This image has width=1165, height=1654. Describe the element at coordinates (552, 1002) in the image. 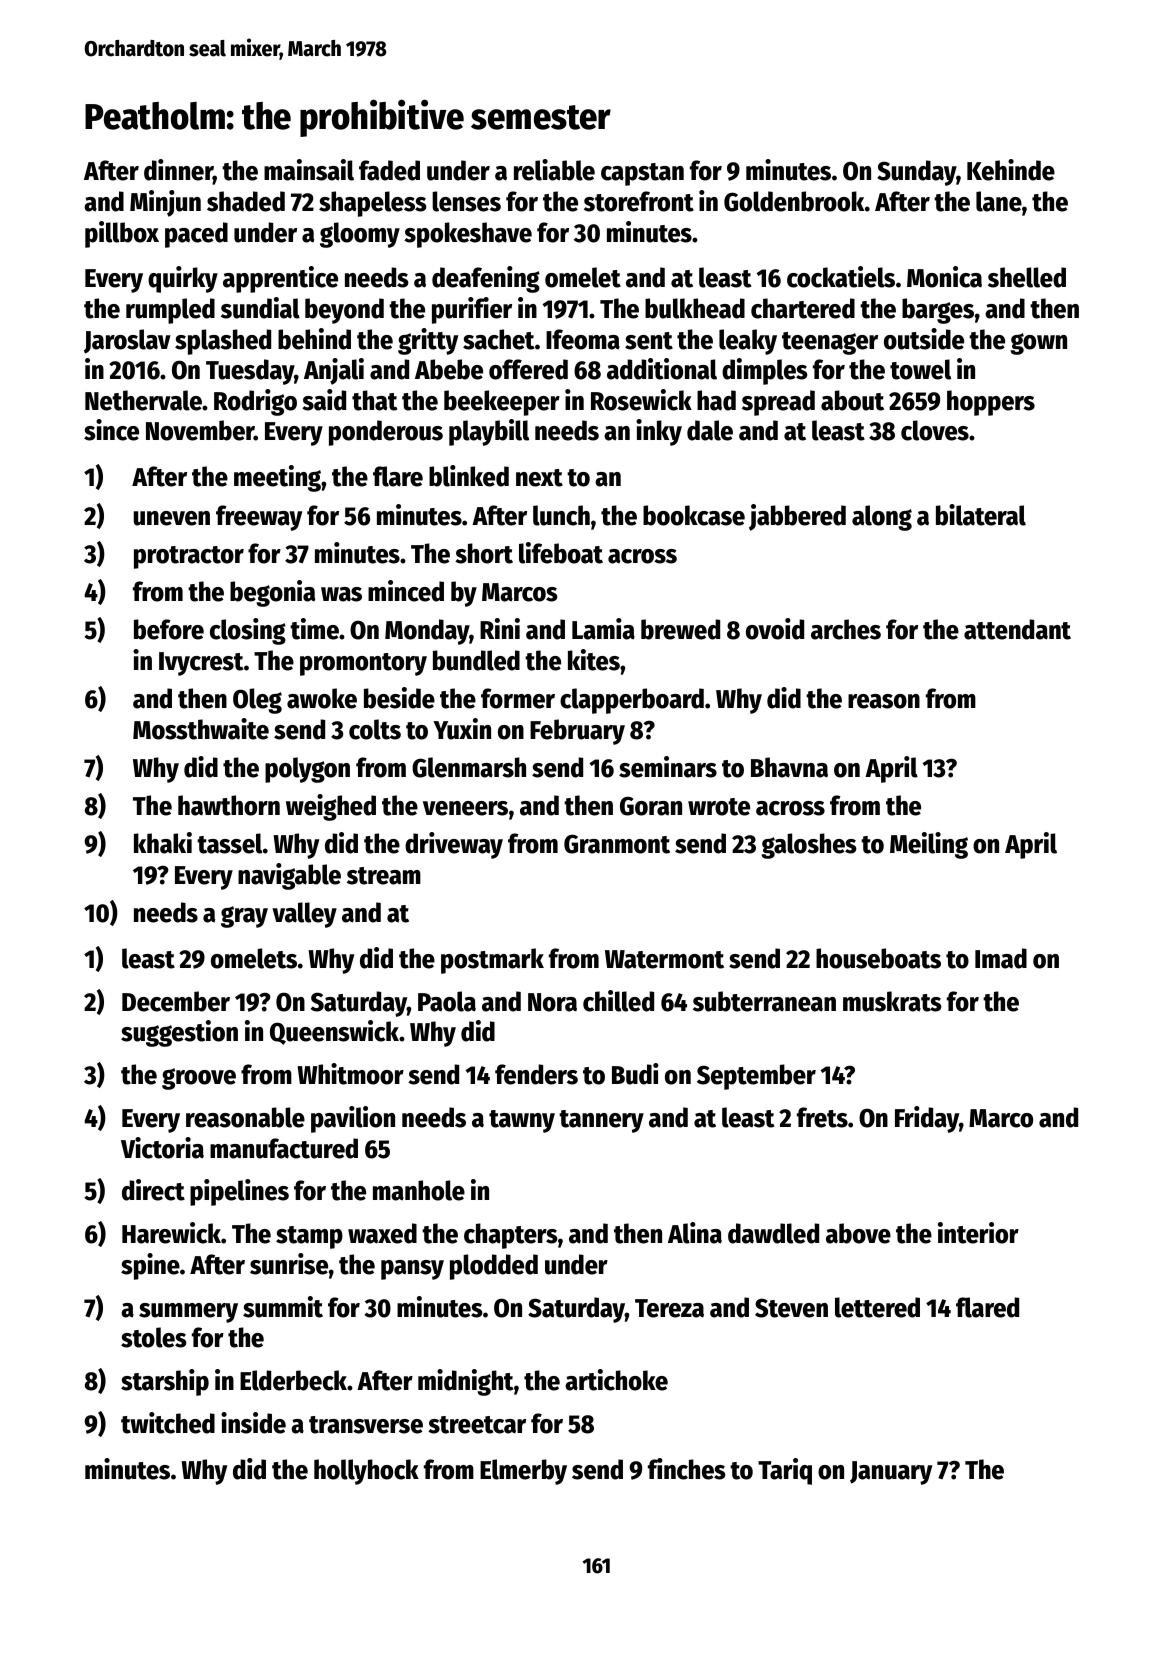

I see `Nora` at that location.
